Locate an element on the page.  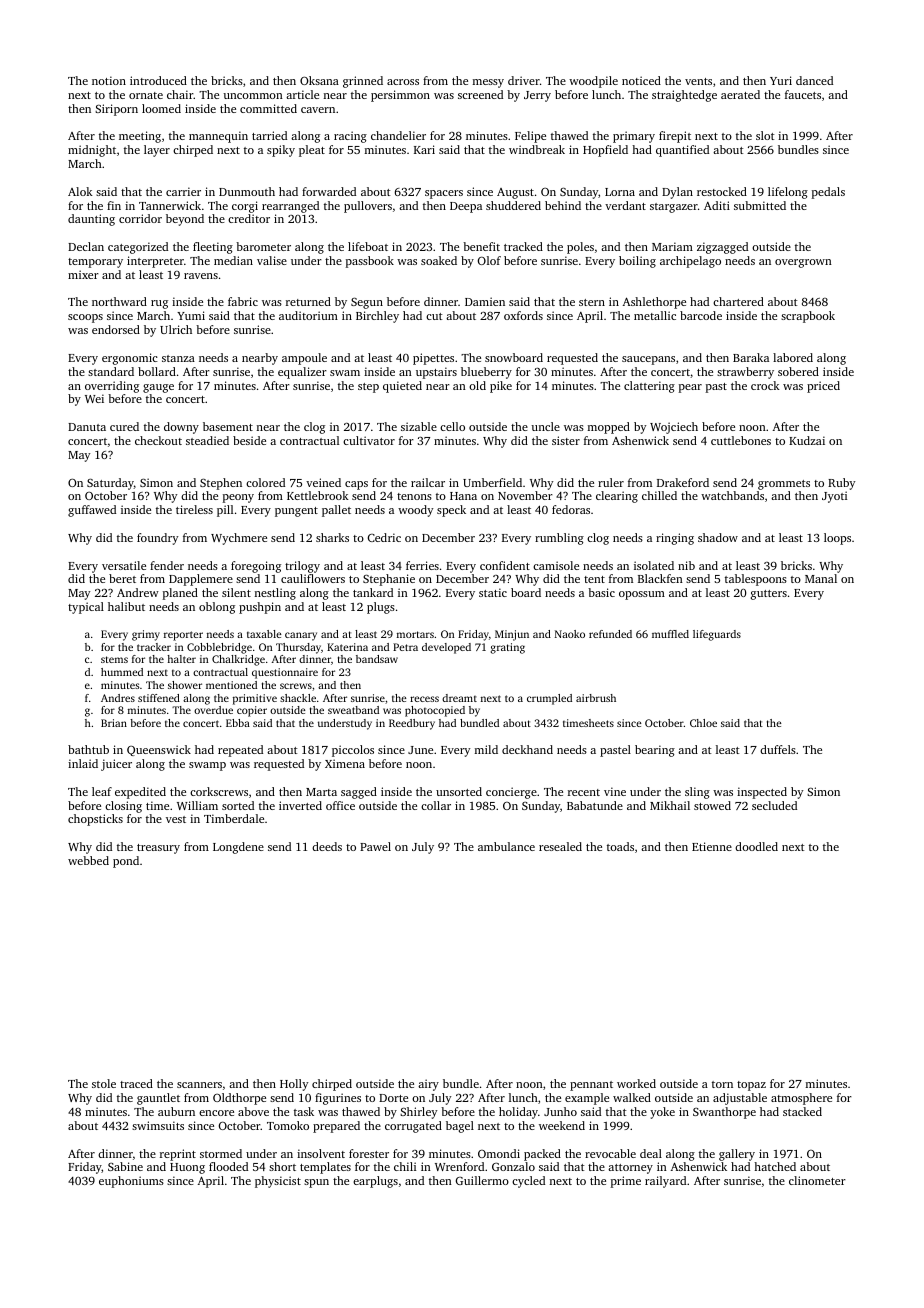
basic is located at coordinates (601, 592).
